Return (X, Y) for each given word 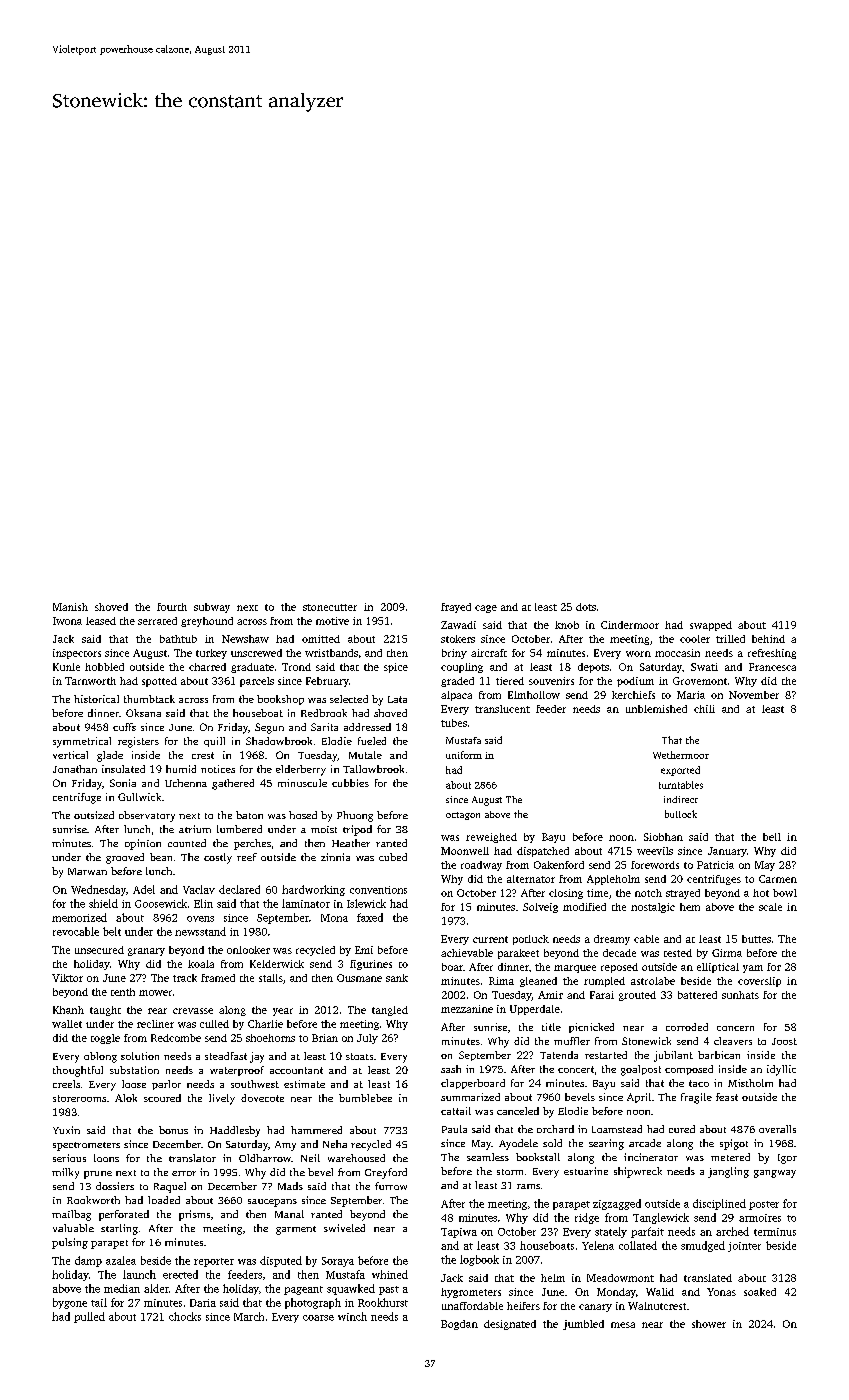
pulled (89, 1317)
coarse (318, 1318)
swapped (711, 626)
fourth (172, 607)
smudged (703, 1246)
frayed (456, 608)
